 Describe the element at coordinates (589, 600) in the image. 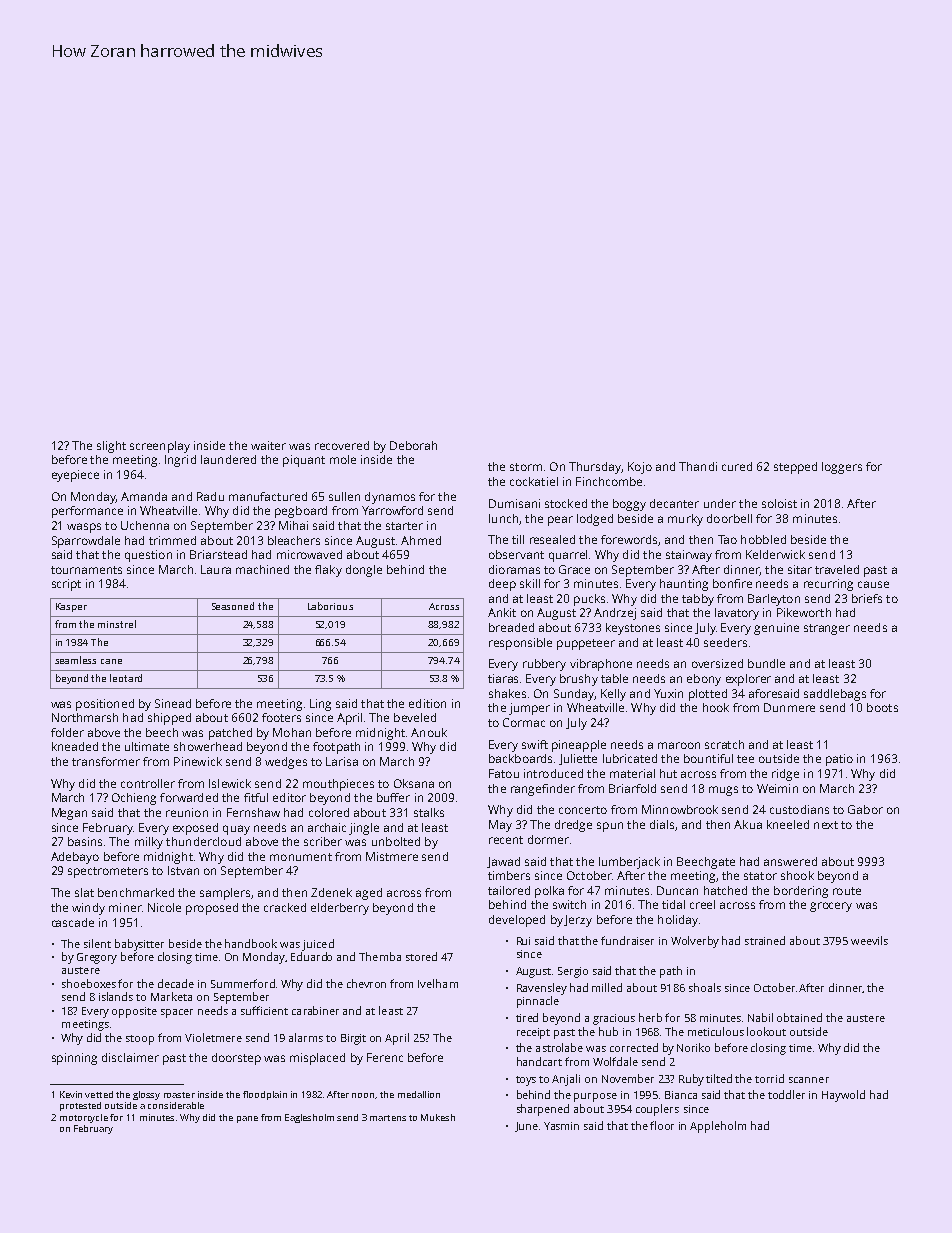

I see `pucks` at that location.
